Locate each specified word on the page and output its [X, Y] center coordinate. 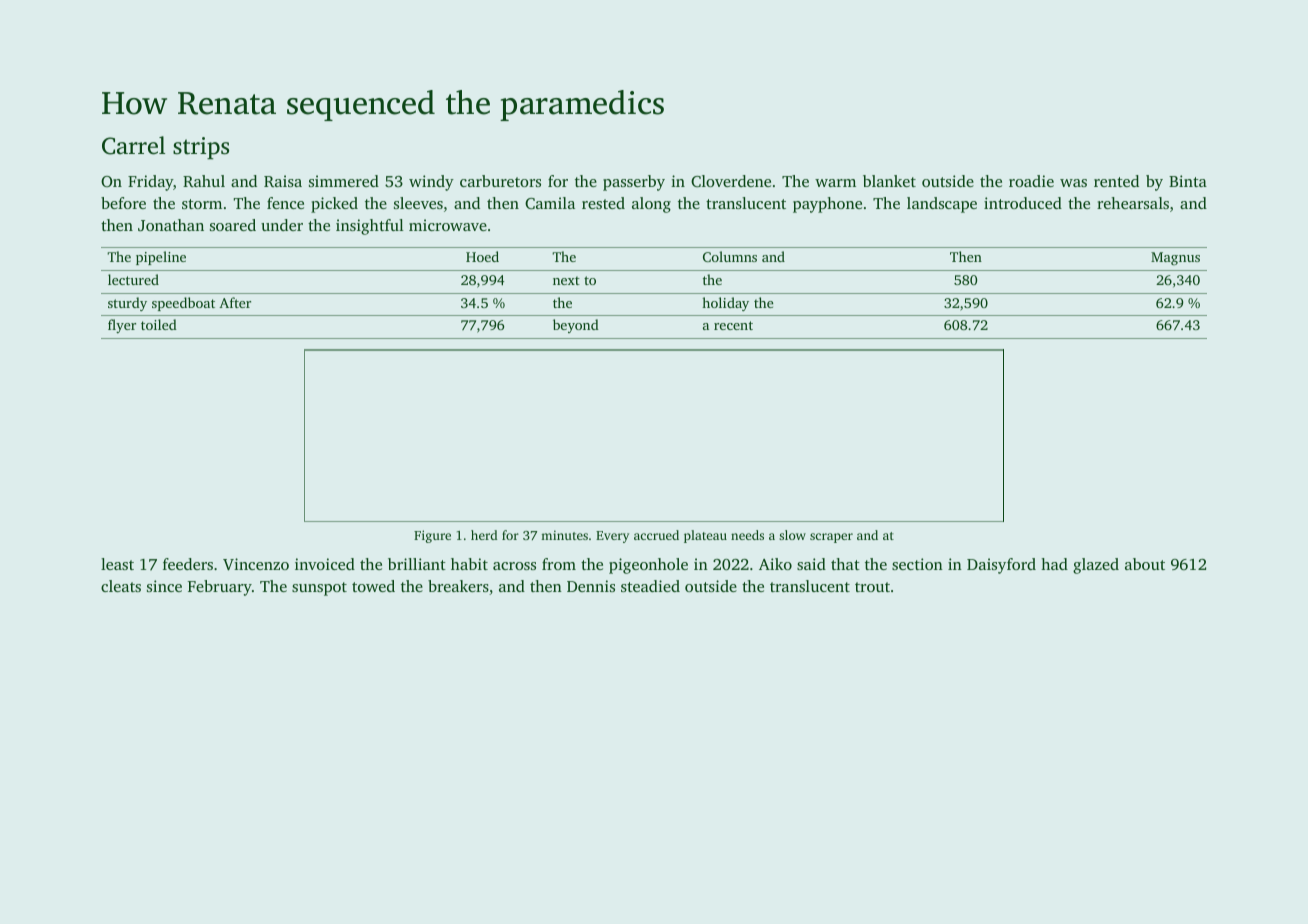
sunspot [319, 589]
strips [201, 148]
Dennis [591, 586]
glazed [1096, 566]
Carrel [133, 145]
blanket [889, 181]
